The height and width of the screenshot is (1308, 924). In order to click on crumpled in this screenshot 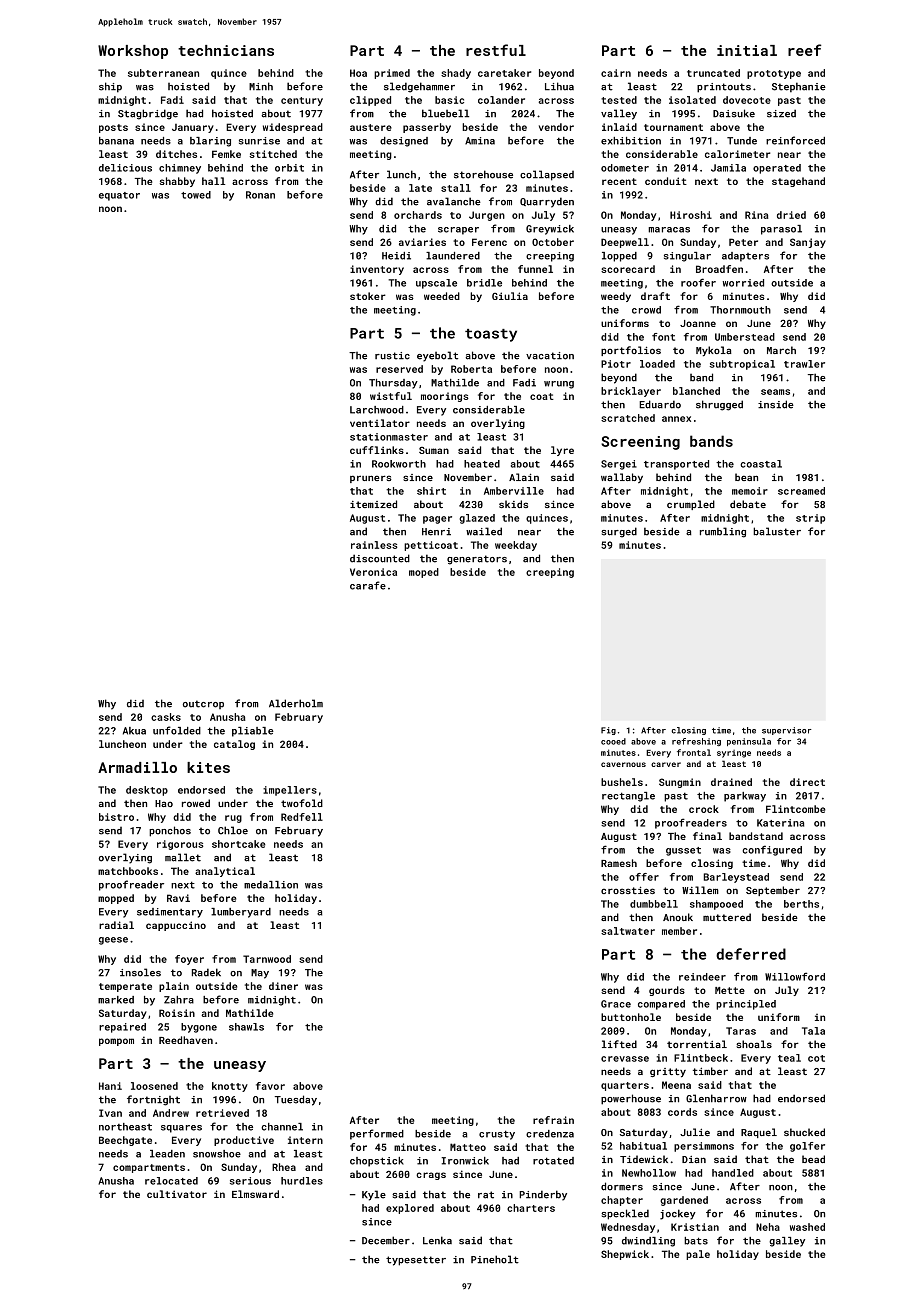, I will do `click(691, 505)`.
